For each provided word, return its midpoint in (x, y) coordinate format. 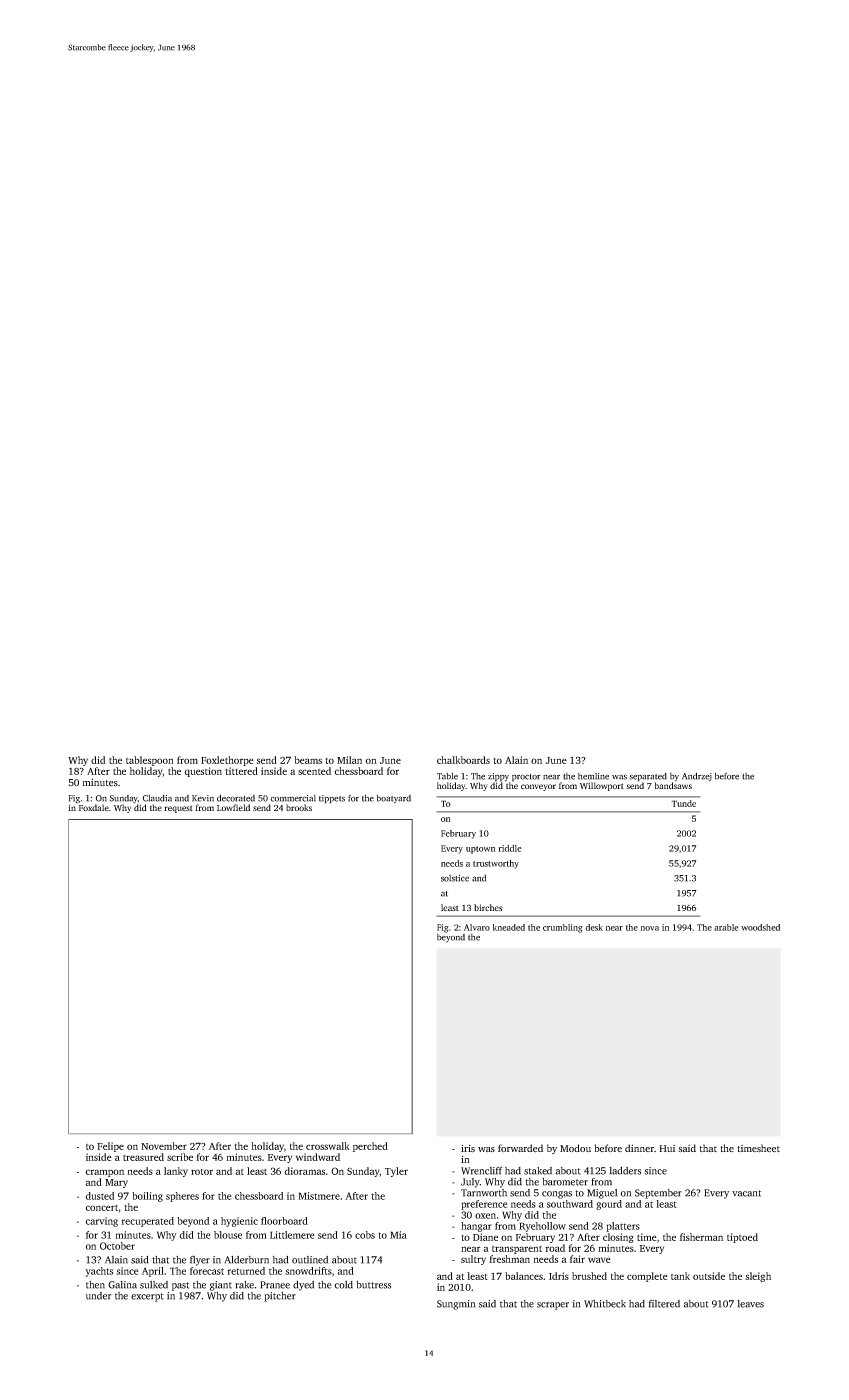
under (98, 1296)
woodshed (760, 927)
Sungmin (456, 1305)
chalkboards (463, 760)
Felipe (110, 1147)
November (164, 1146)
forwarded (520, 1148)
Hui (667, 1148)
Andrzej (697, 777)
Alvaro (477, 927)
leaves (750, 1304)
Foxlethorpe (227, 761)
